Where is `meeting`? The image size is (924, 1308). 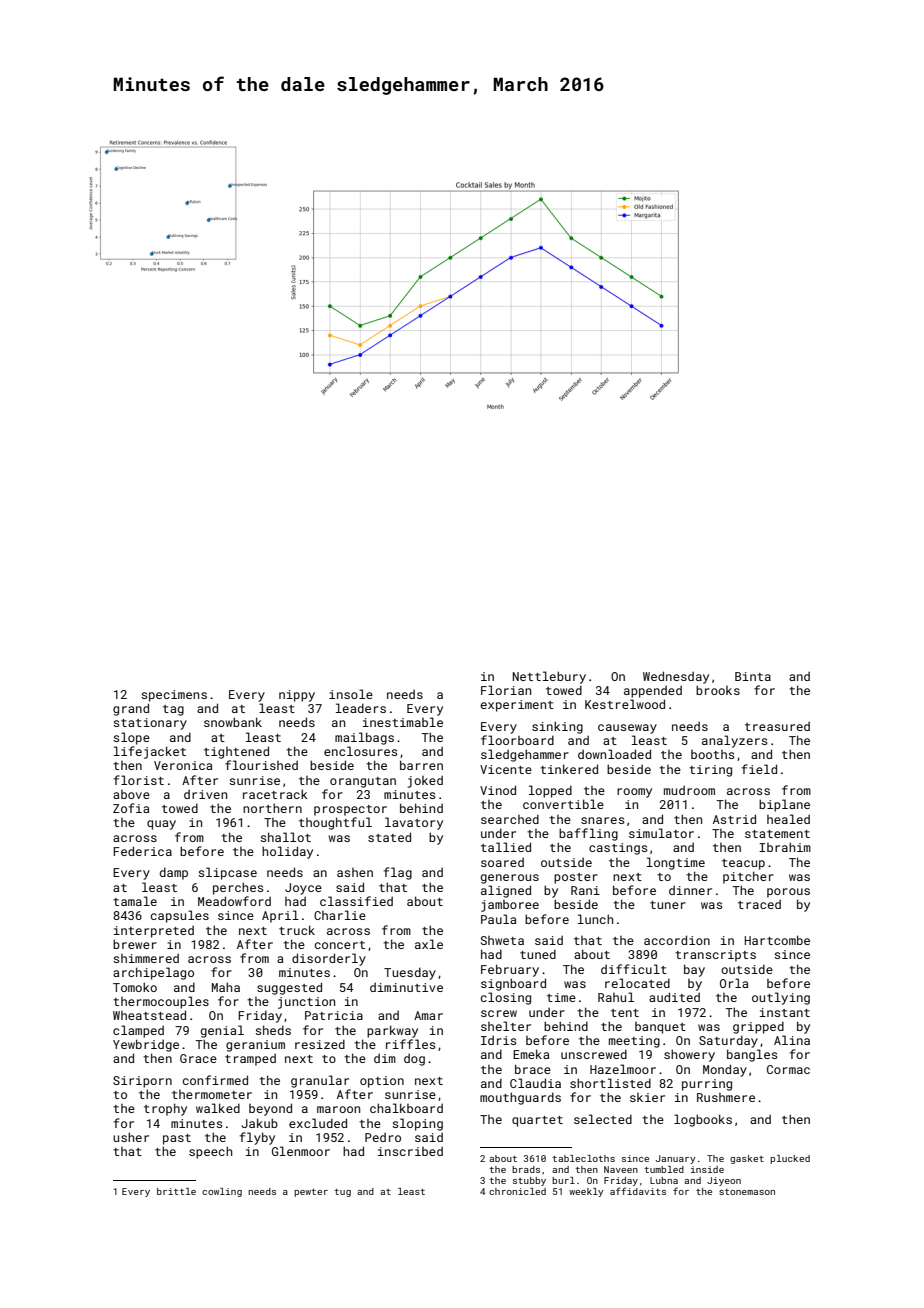
meeting is located at coordinates (634, 1042).
